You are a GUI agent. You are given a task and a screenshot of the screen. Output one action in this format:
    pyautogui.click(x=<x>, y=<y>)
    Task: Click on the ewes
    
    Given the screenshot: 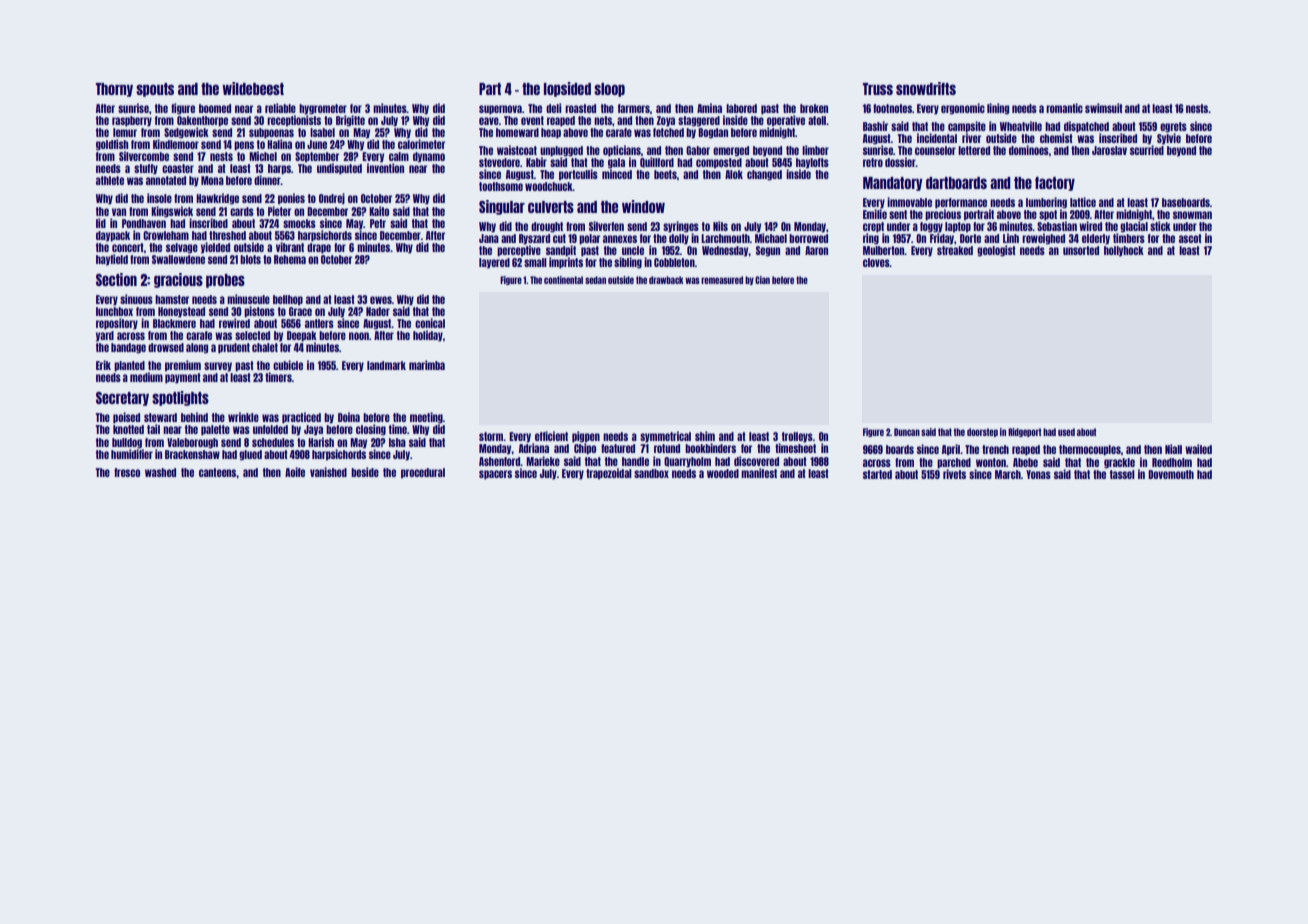 What is the action you would take?
    pyautogui.click(x=381, y=300)
